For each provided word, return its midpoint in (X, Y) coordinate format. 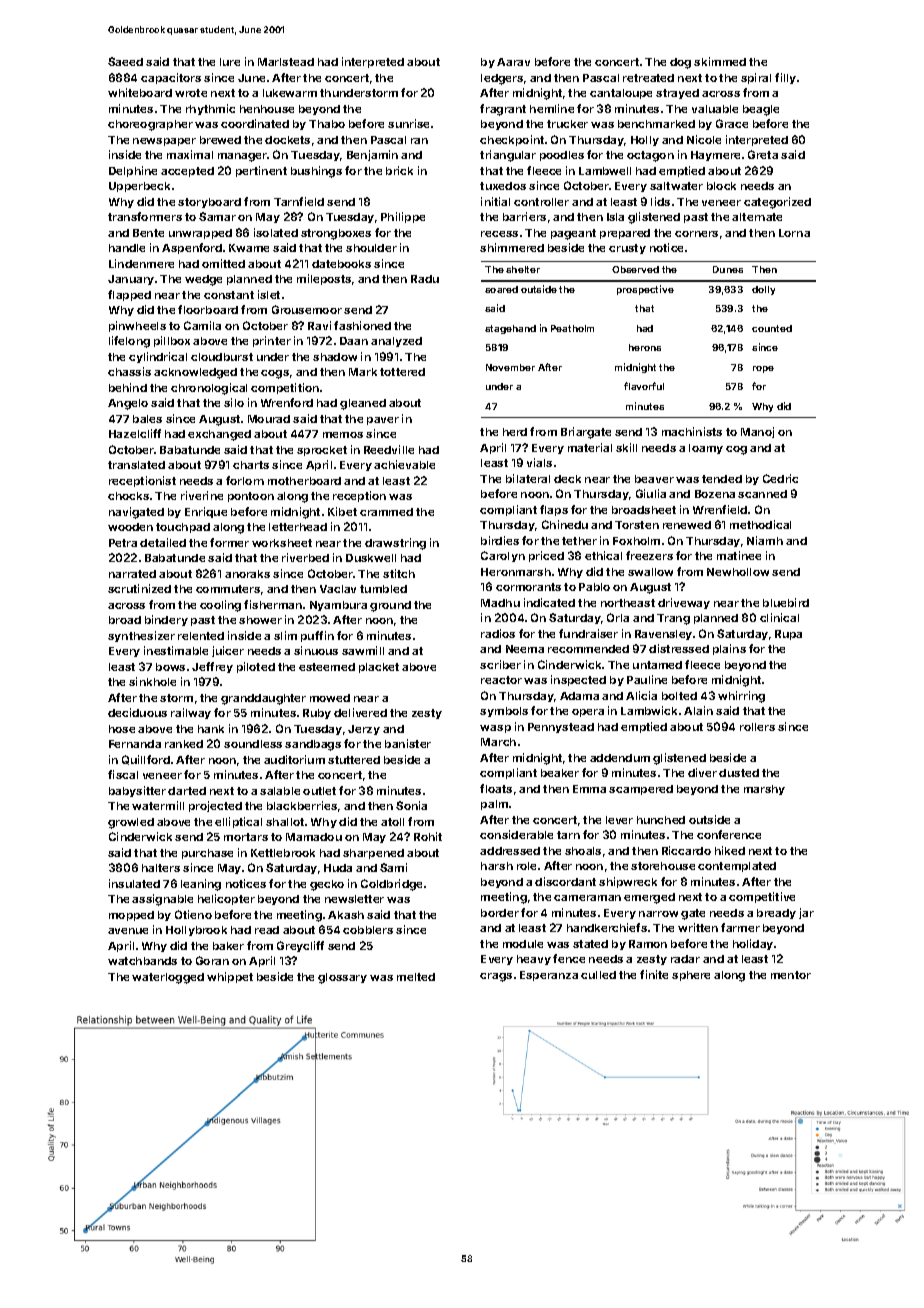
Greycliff (300, 946)
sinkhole (152, 681)
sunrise (408, 123)
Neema (525, 649)
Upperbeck (139, 187)
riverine (202, 495)
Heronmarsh (516, 572)
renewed (687, 525)
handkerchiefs (607, 927)
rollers (757, 727)
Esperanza (549, 976)
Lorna (794, 233)
